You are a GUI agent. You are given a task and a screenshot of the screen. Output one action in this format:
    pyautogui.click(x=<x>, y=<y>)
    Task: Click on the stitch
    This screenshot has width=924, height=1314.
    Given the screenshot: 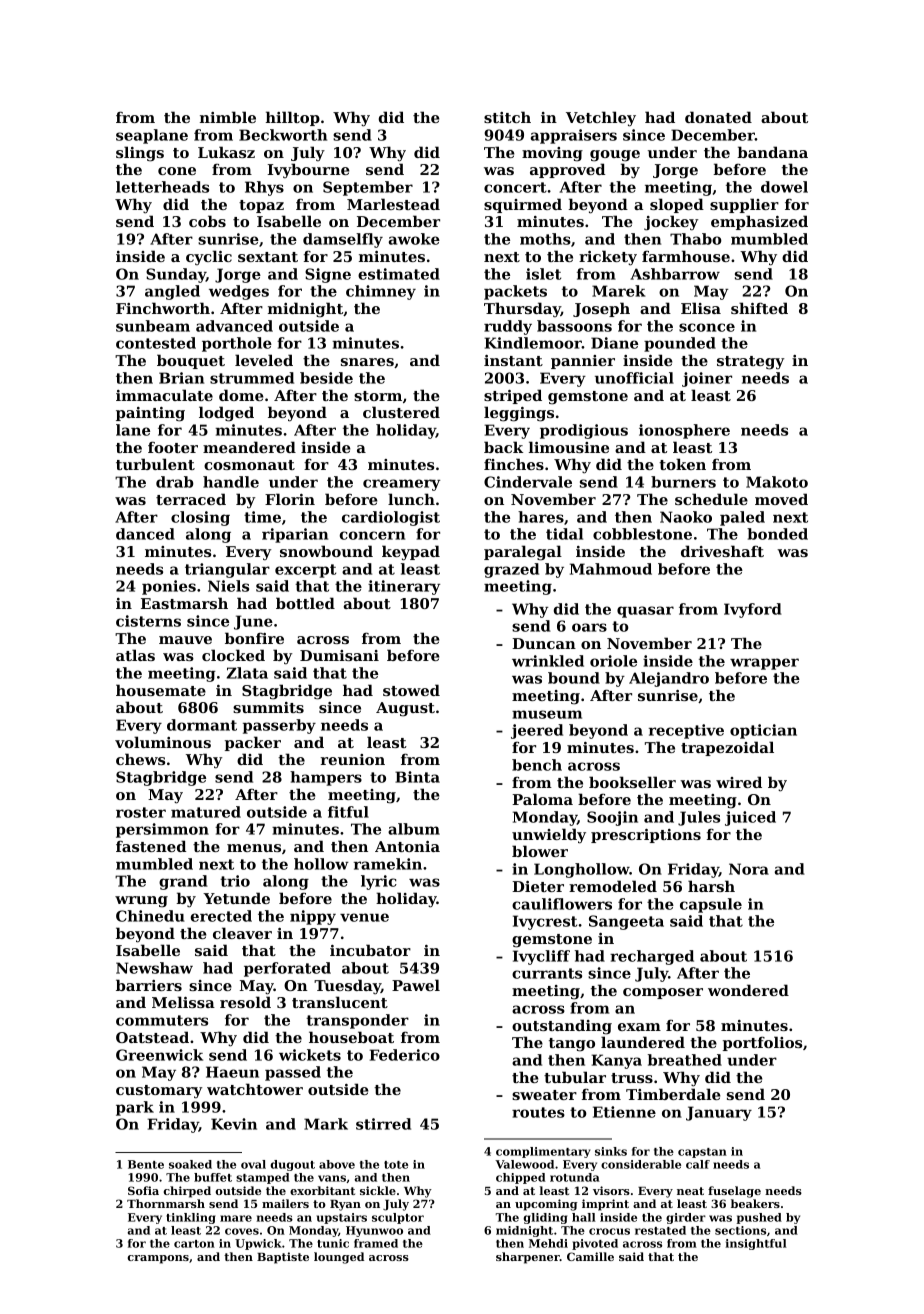 What is the action you would take?
    pyautogui.click(x=507, y=117)
